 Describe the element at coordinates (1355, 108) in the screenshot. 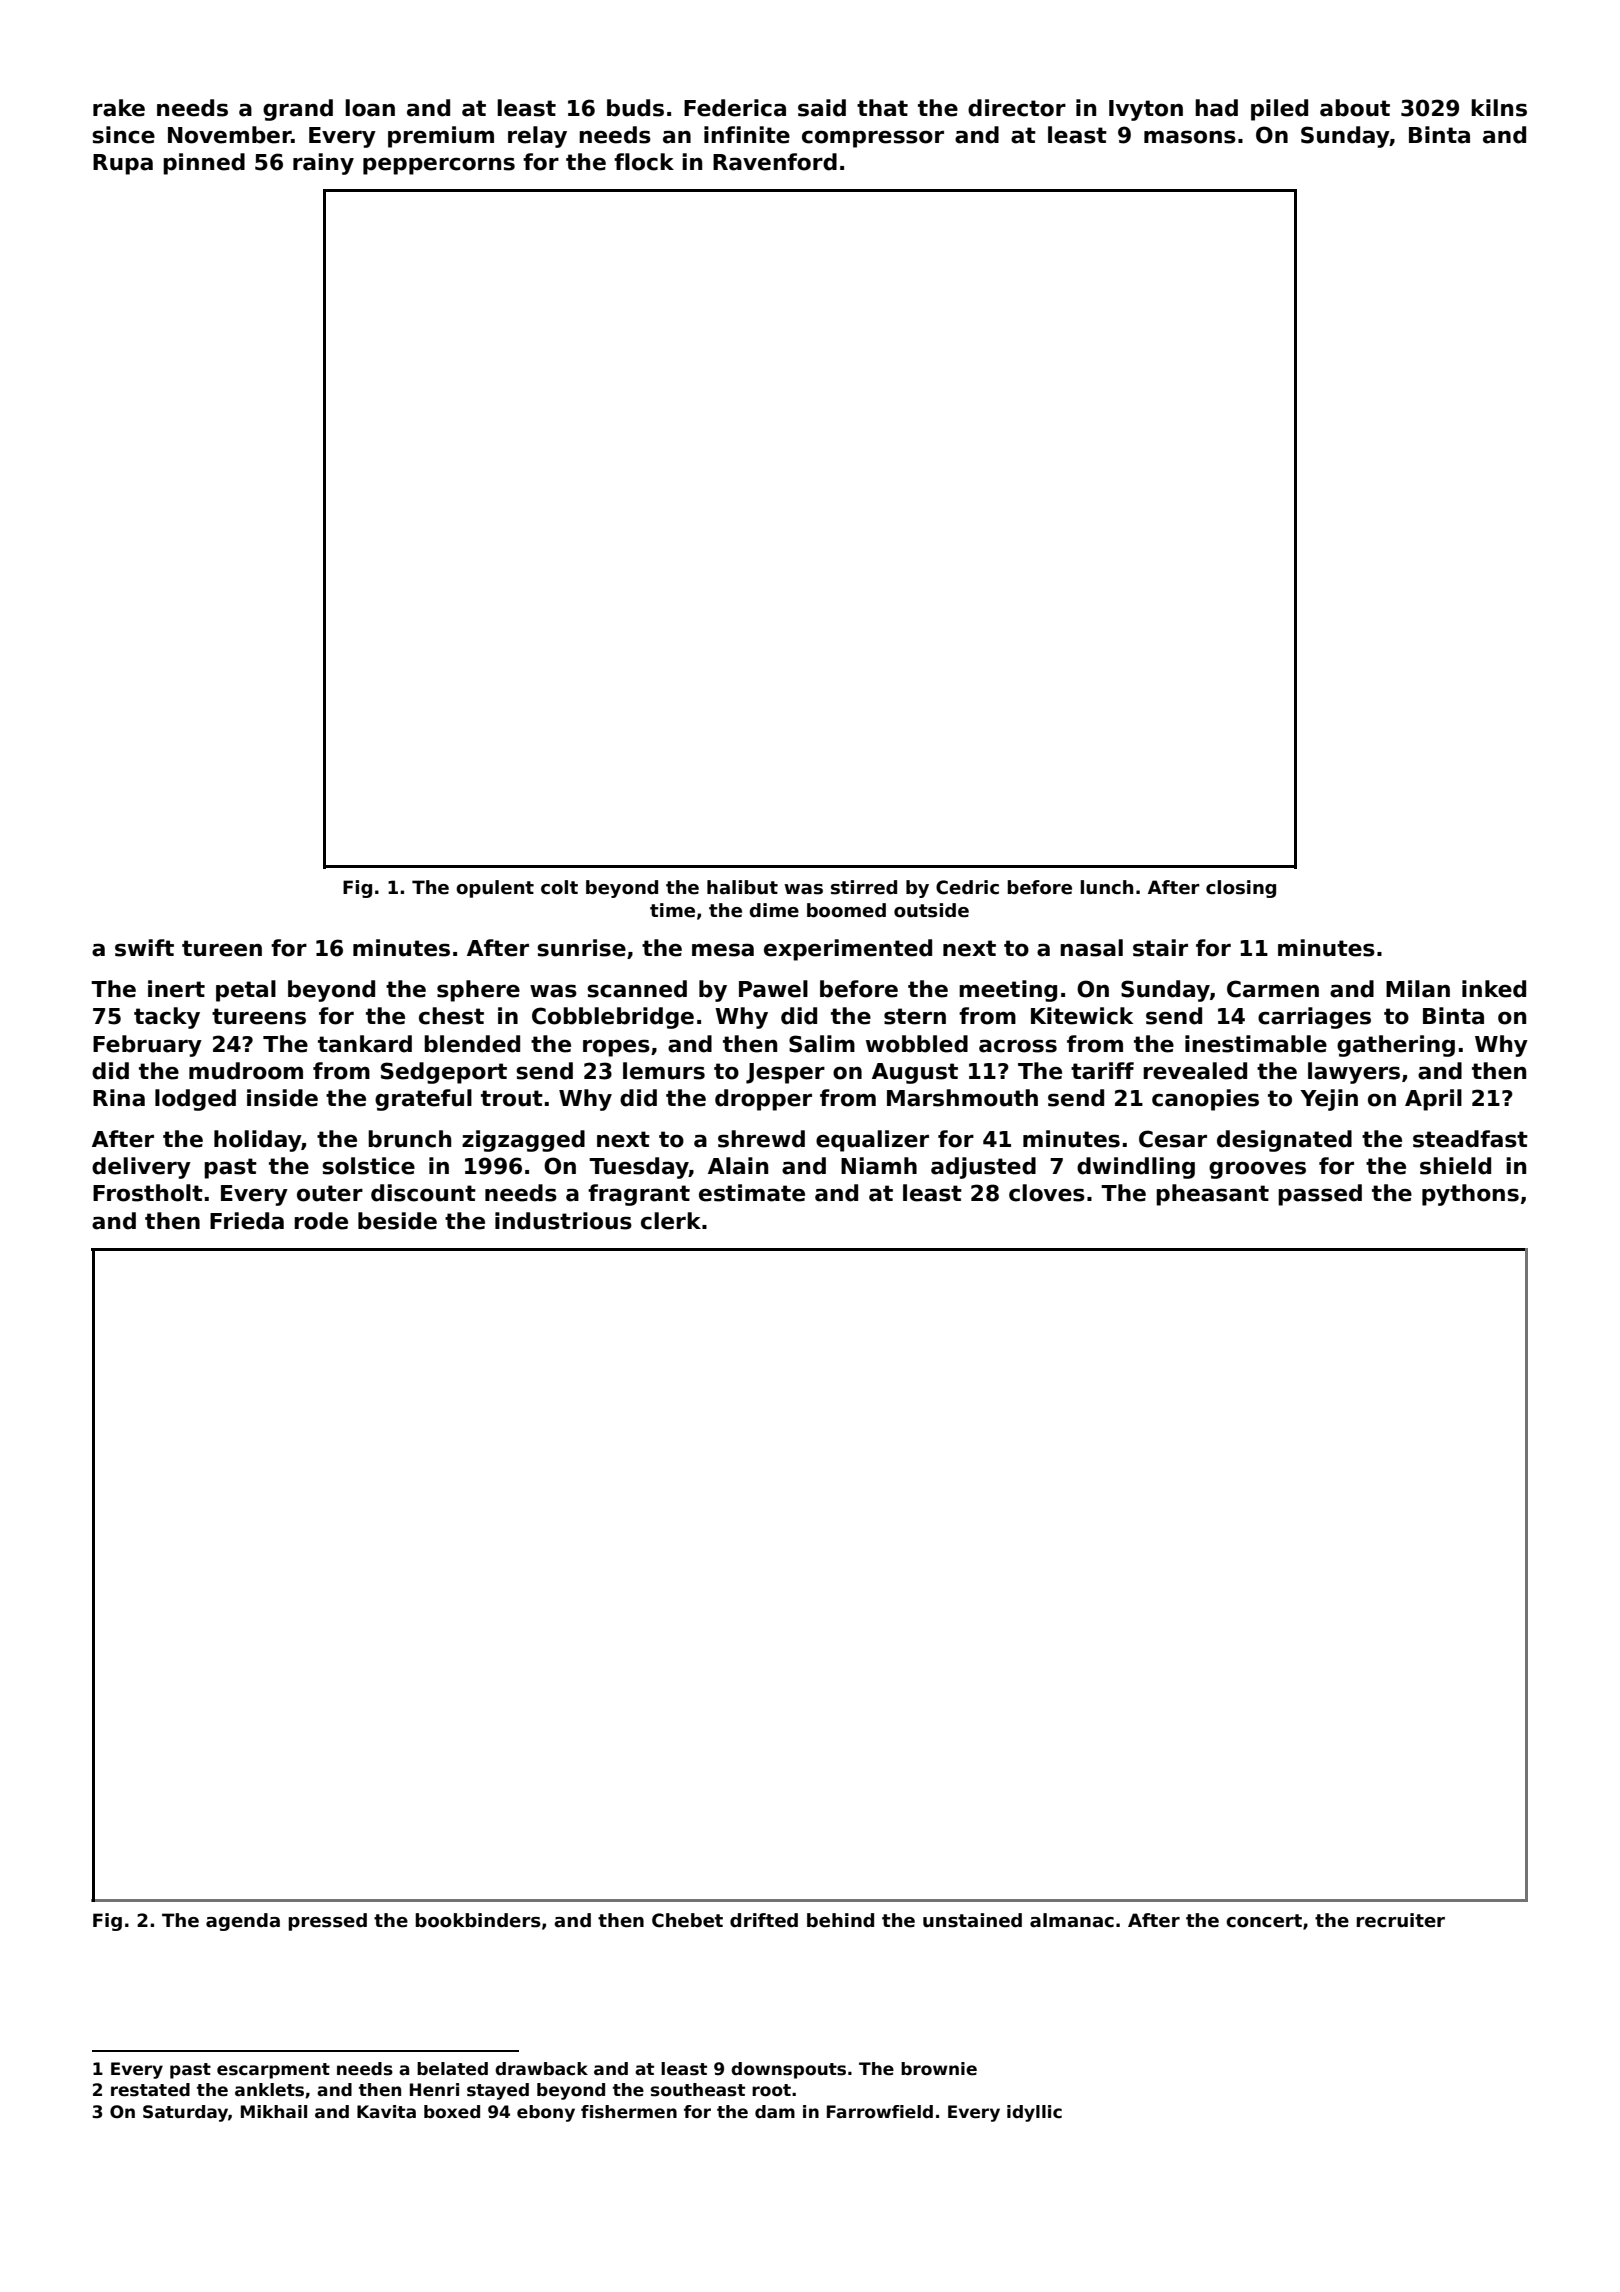

I see `about` at that location.
